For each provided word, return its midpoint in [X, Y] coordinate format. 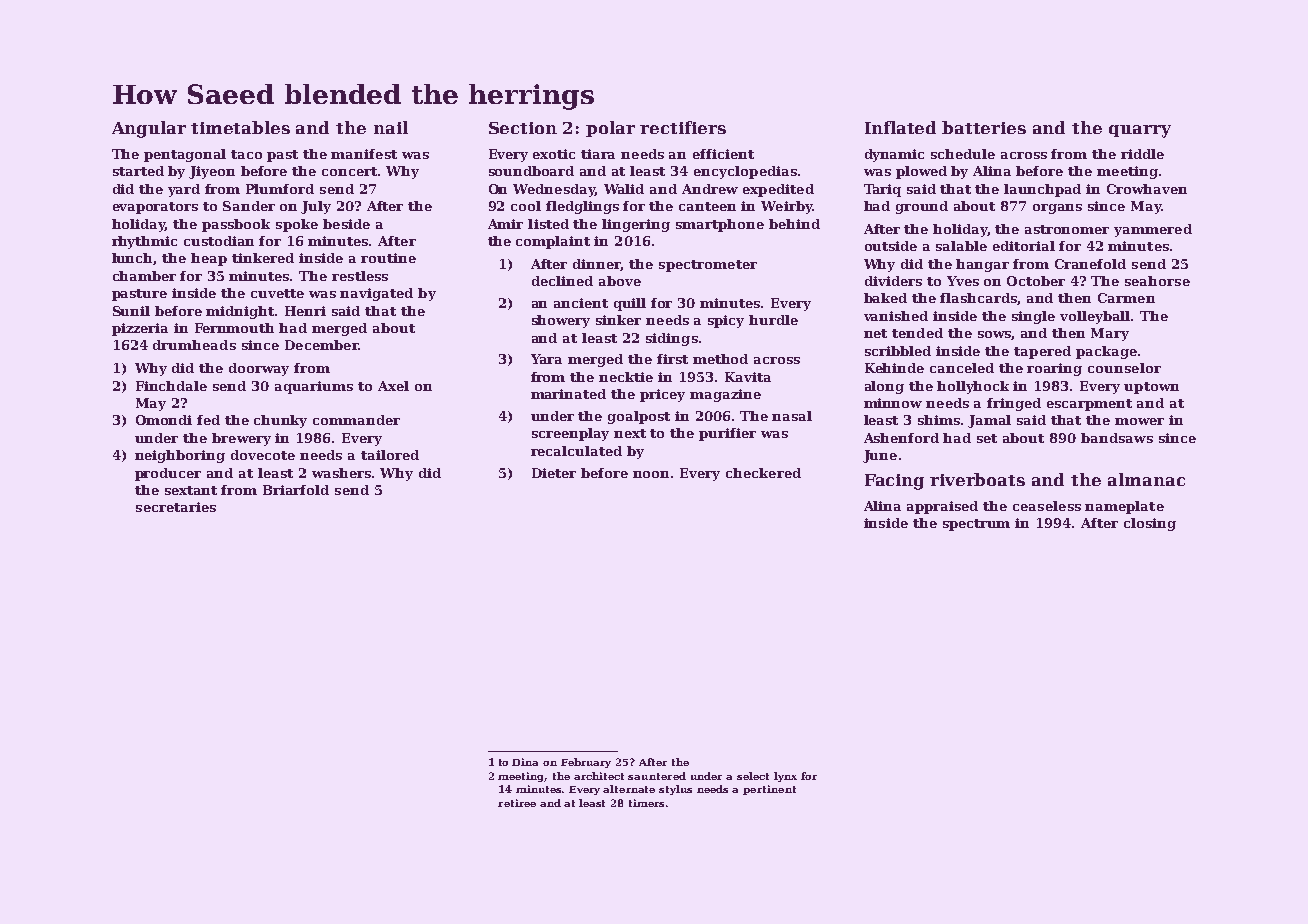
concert [349, 171]
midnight [240, 312]
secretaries [176, 507]
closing [1150, 524]
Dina [525, 762]
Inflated [900, 127]
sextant [191, 490]
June [880, 456]
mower [1139, 421]
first [672, 359]
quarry [1140, 131]
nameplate [1124, 507]
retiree [517, 803]
